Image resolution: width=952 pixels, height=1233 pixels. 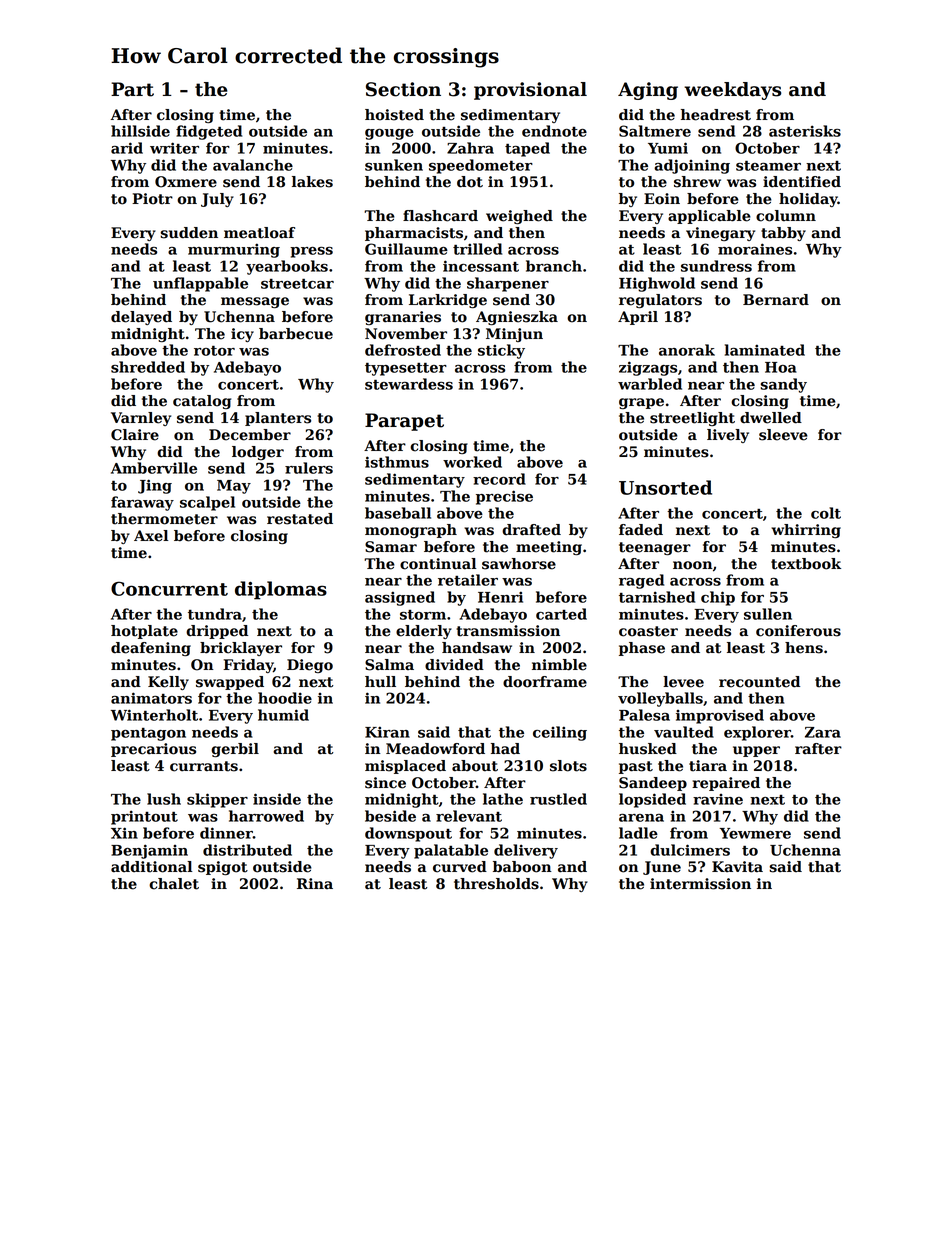 I want to click on Parapet, so click(x=404, y=422).
